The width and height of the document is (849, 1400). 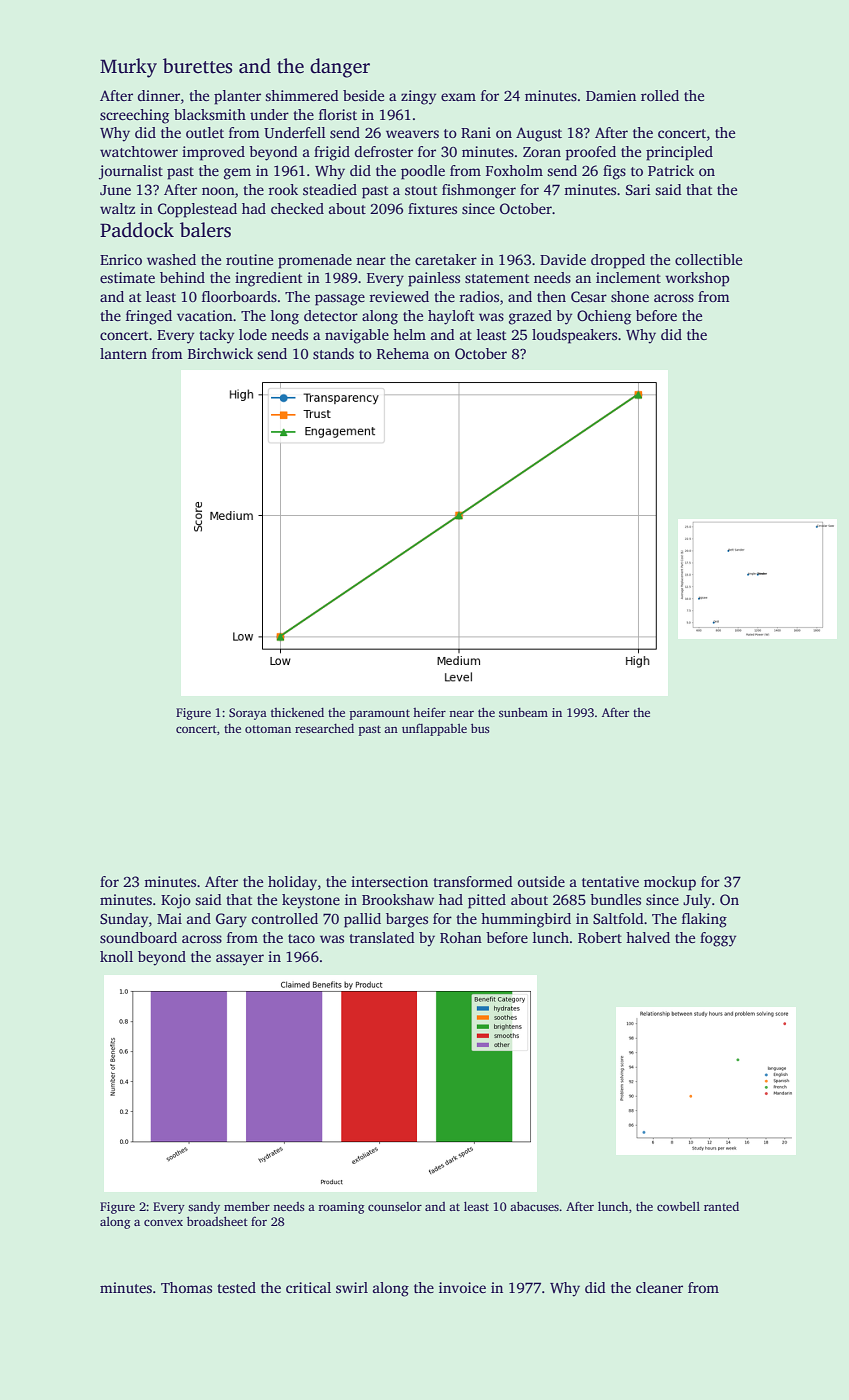 What do you see at coordinates (462, 1287) in the document?
I see `invoice` at bounding box center [462, 1287].
